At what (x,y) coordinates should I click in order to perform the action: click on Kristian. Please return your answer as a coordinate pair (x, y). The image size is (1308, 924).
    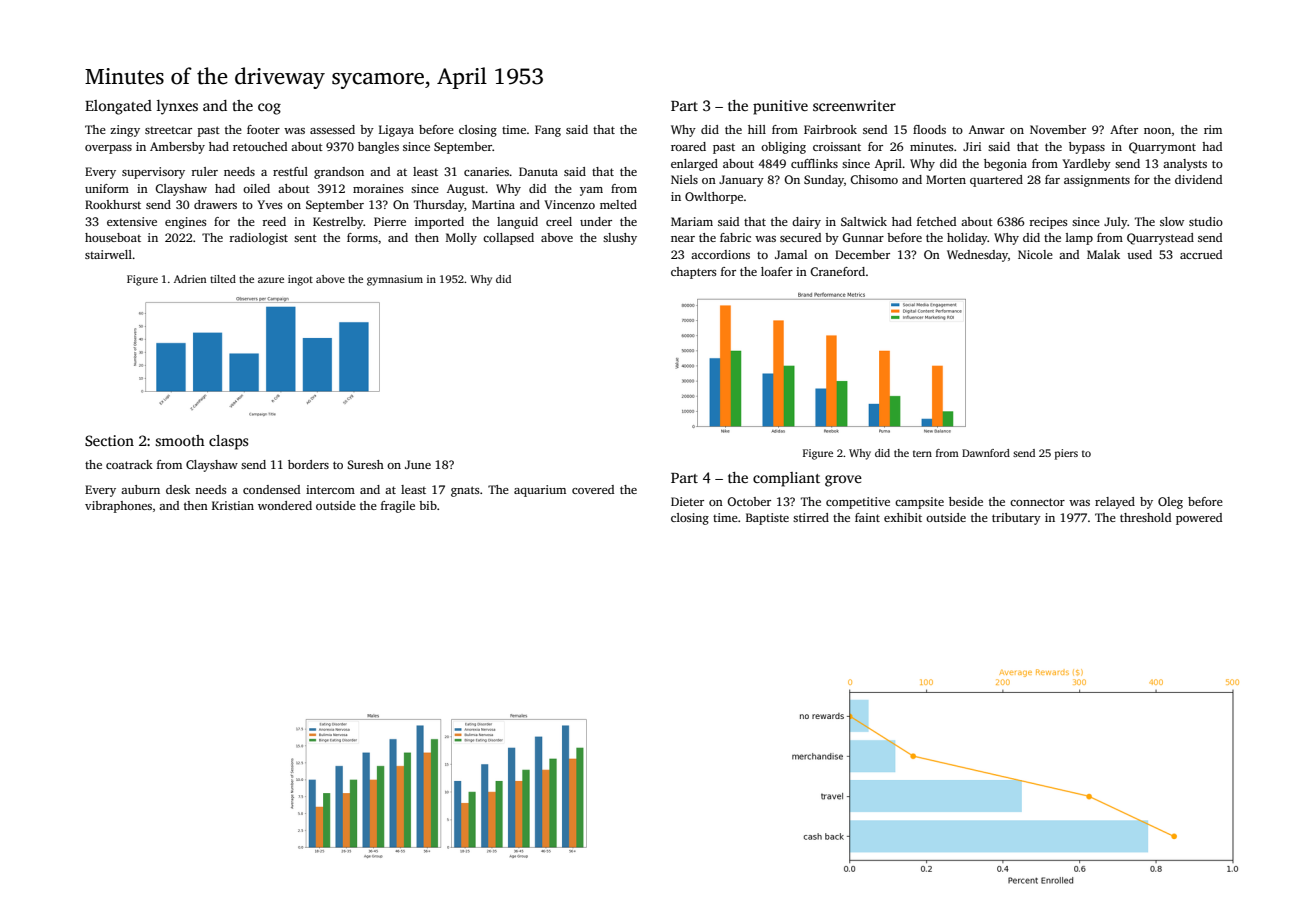
    Looking at the image, I should click on (233, 505).
